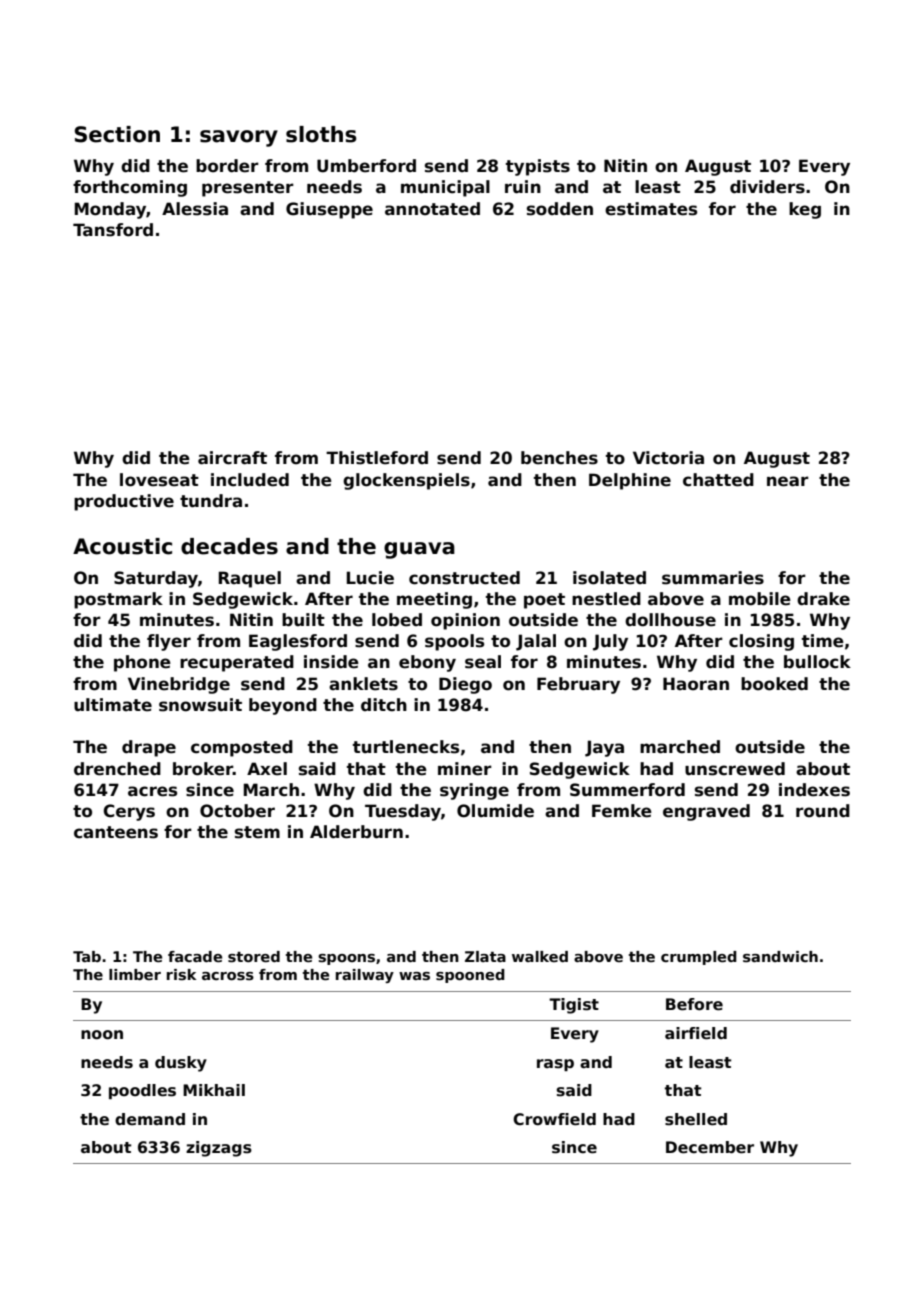  What do you see at coordinates (538, 167) in the screenshot?
I see `typists` at bounding box center [538, 167].
